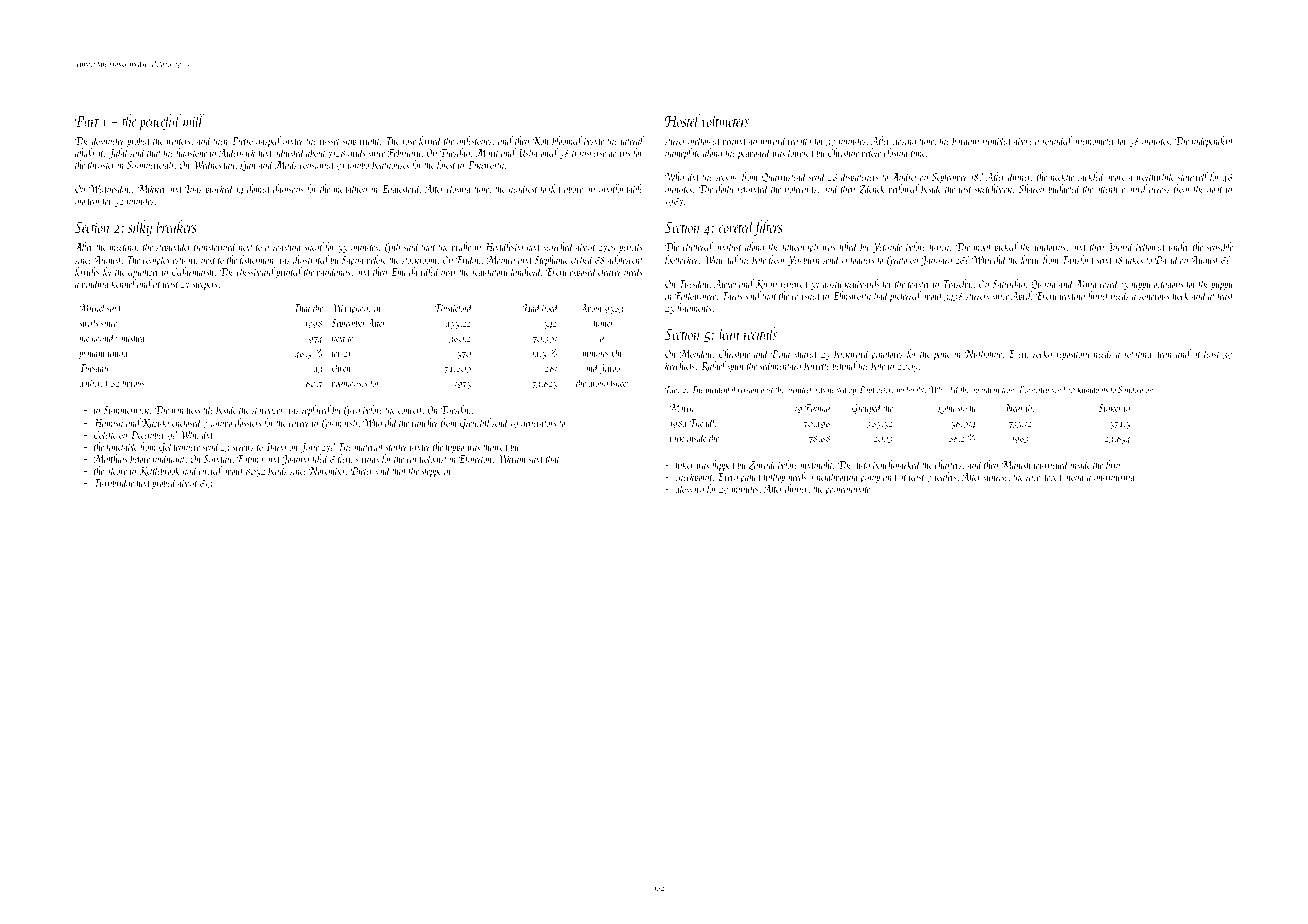 This screenshot has width=1308, height=924. Describe the element at coordinates (87, 121) in the screenshot. I see `Part` at that location.
